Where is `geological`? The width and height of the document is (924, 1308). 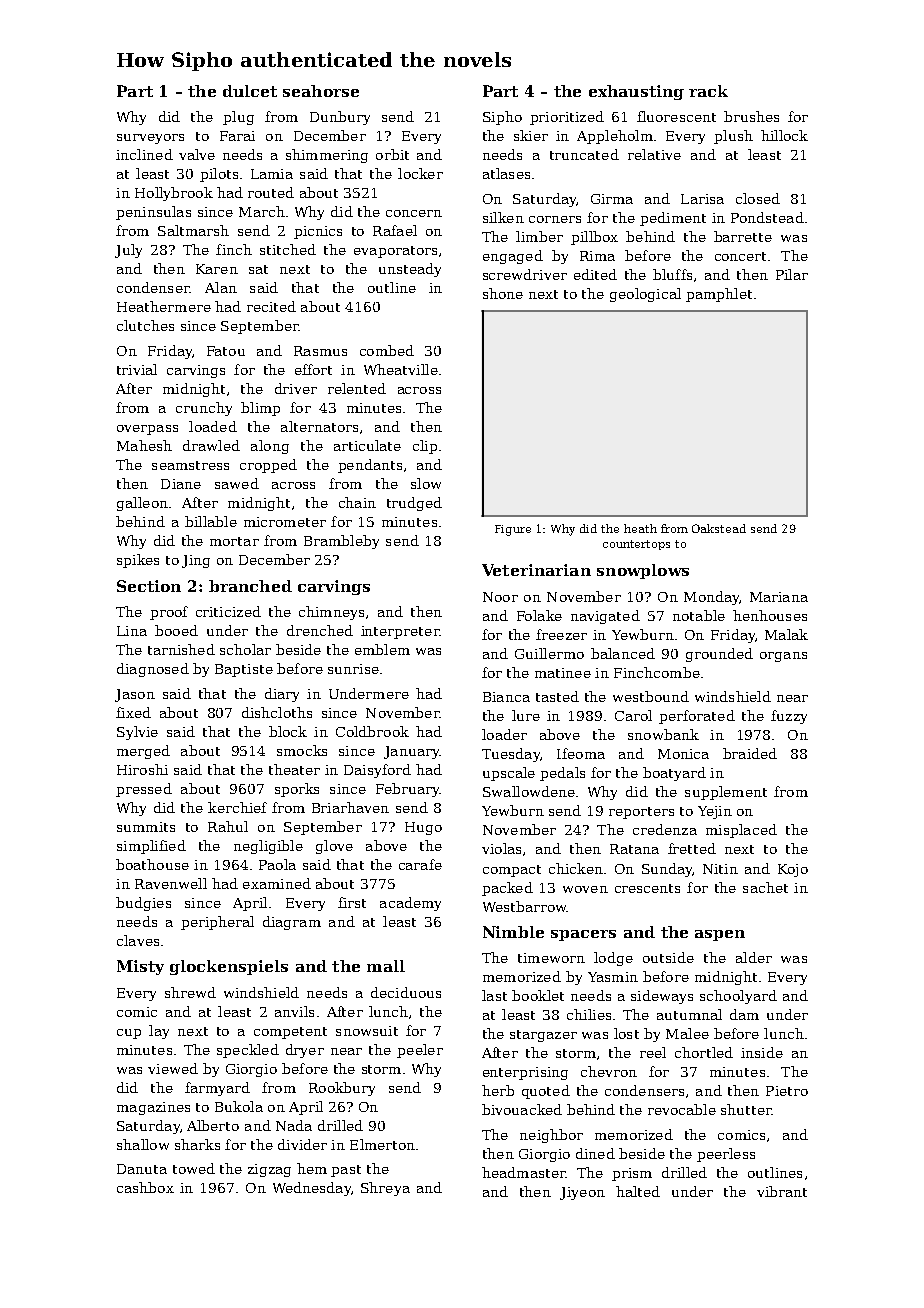 geological is located at coordinates (645, 295).
